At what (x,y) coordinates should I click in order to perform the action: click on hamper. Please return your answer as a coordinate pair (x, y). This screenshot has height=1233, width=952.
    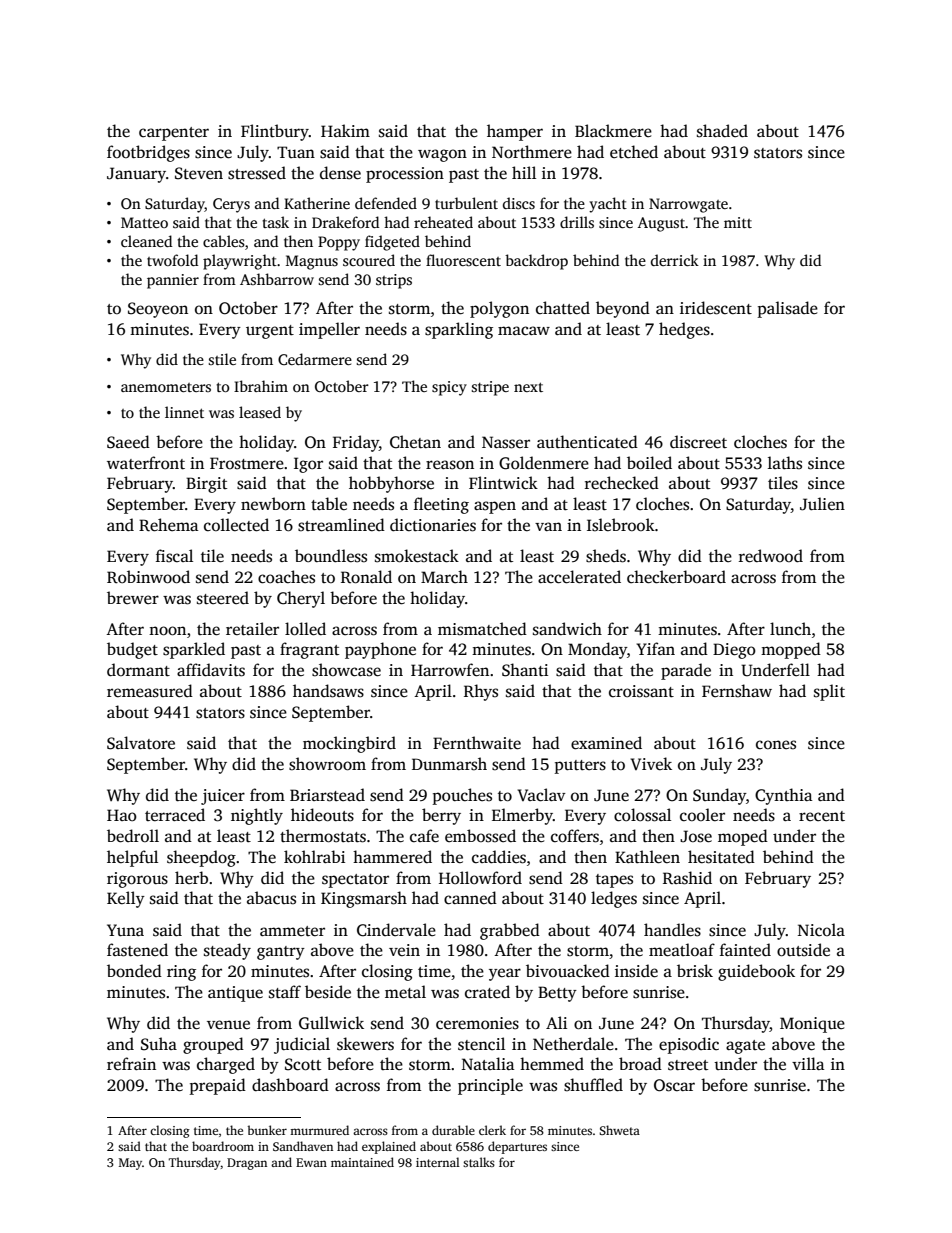
    Looking at the image, I should click on (515, 132).
